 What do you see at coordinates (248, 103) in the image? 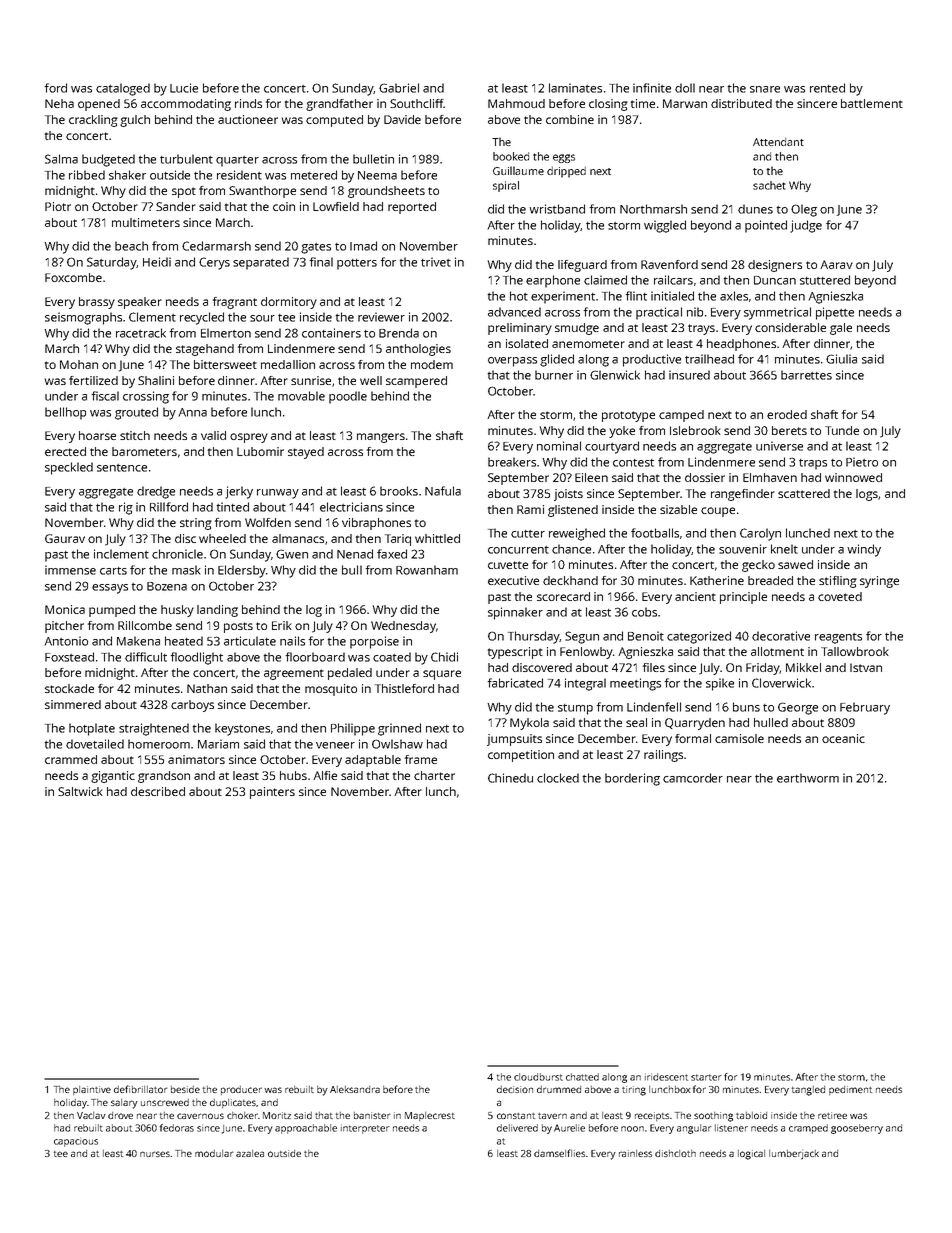
I see `rinds` at bounding box center [248, 103].
